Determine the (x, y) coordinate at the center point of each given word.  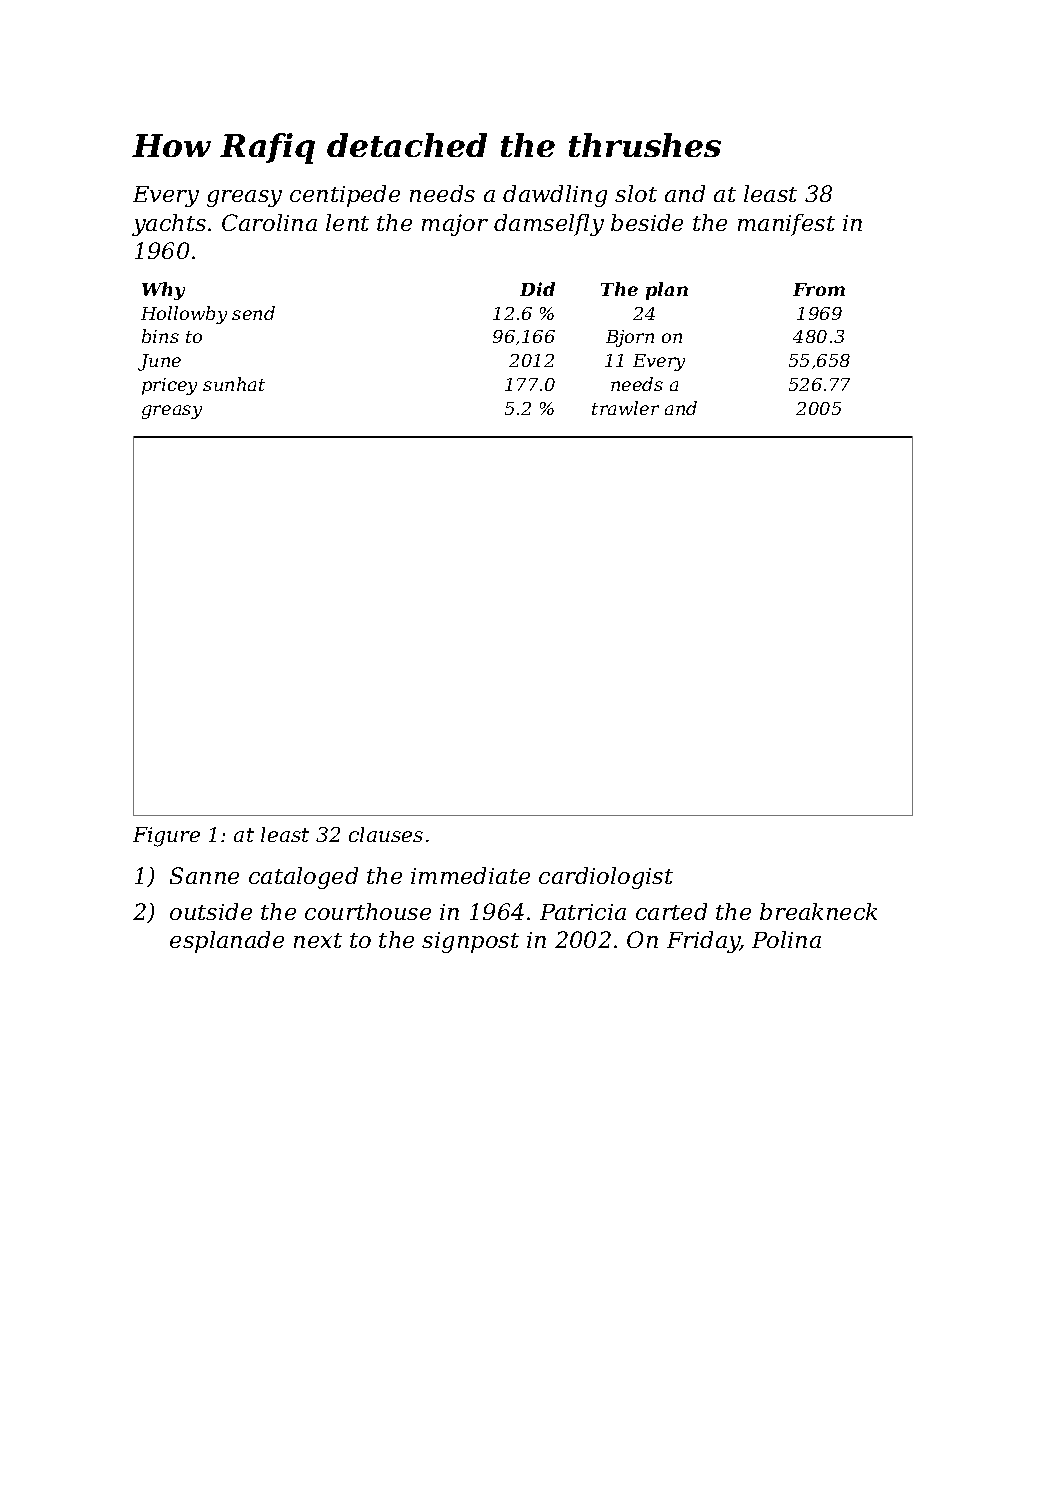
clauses (386, 834)
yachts (169, 225)
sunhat (234, 384)
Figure (166, 837)
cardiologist (606, 878)
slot (636, 193)
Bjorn (630, 338)
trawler (625, 408)
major (455, 225)
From (819, 289)
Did (537, 289)
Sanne (204, 875)
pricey (169, 386)
